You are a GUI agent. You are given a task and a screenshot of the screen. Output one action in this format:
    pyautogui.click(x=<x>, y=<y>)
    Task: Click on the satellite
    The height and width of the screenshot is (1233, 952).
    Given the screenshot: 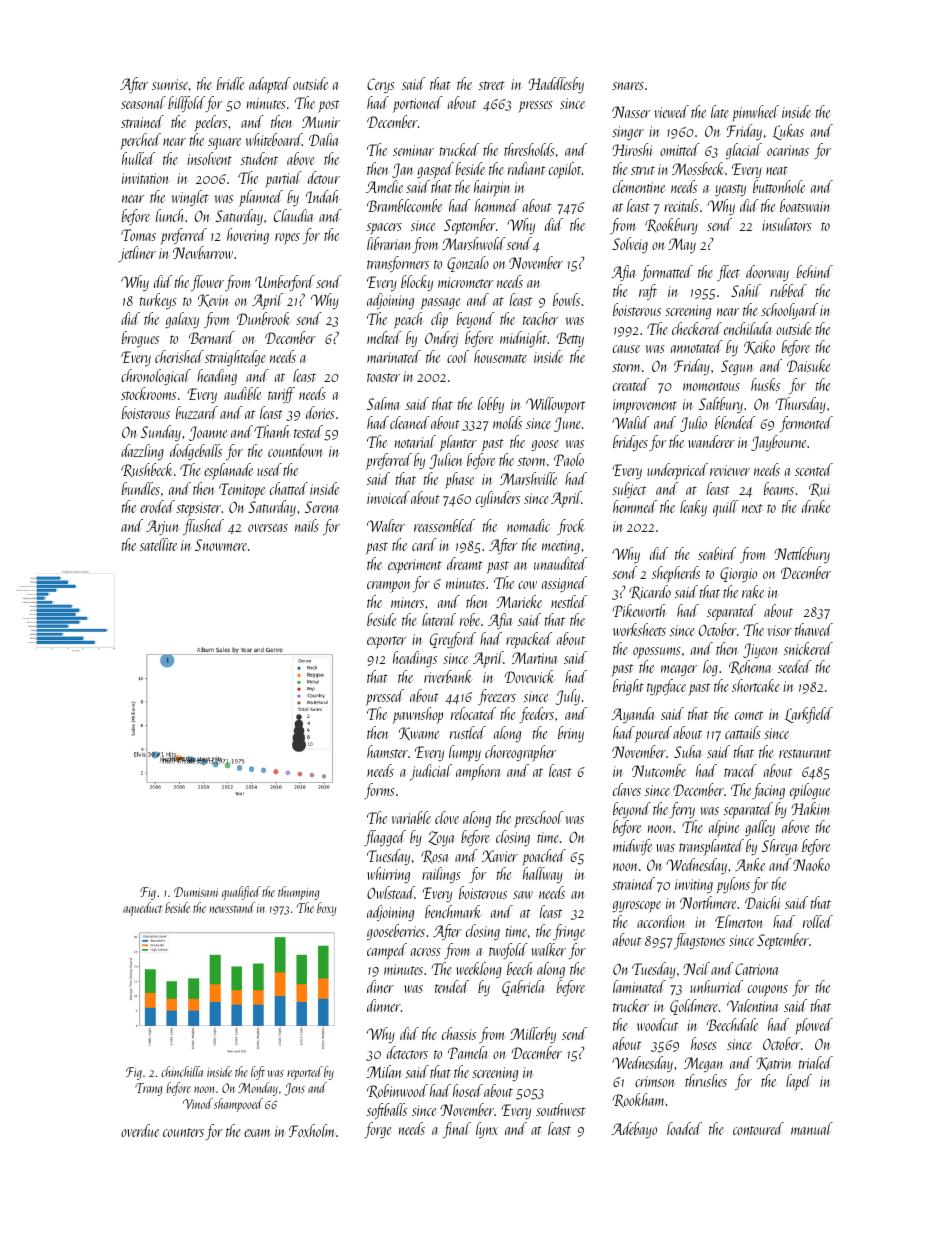 What is the action you would take?
    pyautogui.click(x=158, y=544)
